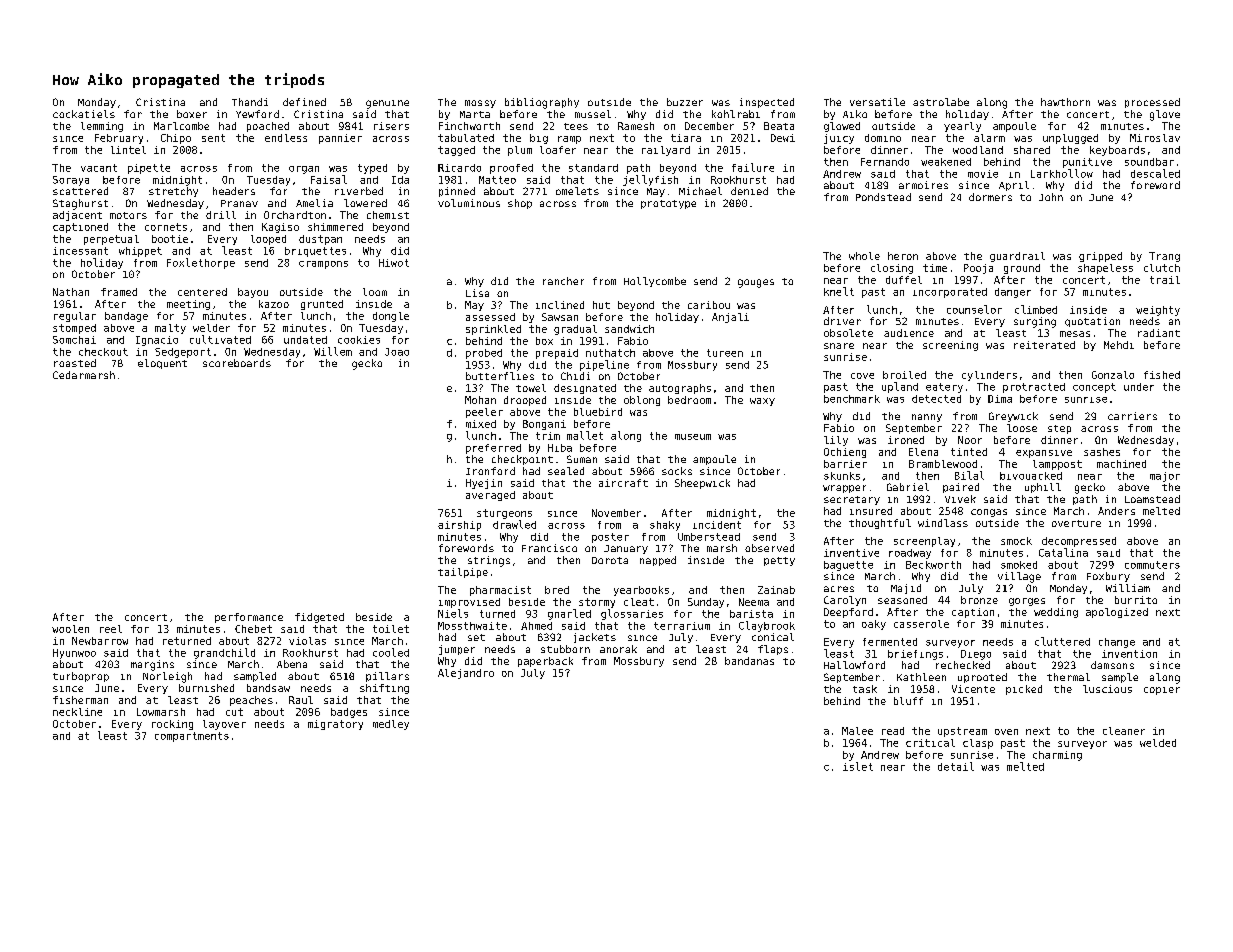 This screenshot has height=952, width=1233. Describe the element at coordinates (391, 725) in the screenshot. I see `medley` at that location.
